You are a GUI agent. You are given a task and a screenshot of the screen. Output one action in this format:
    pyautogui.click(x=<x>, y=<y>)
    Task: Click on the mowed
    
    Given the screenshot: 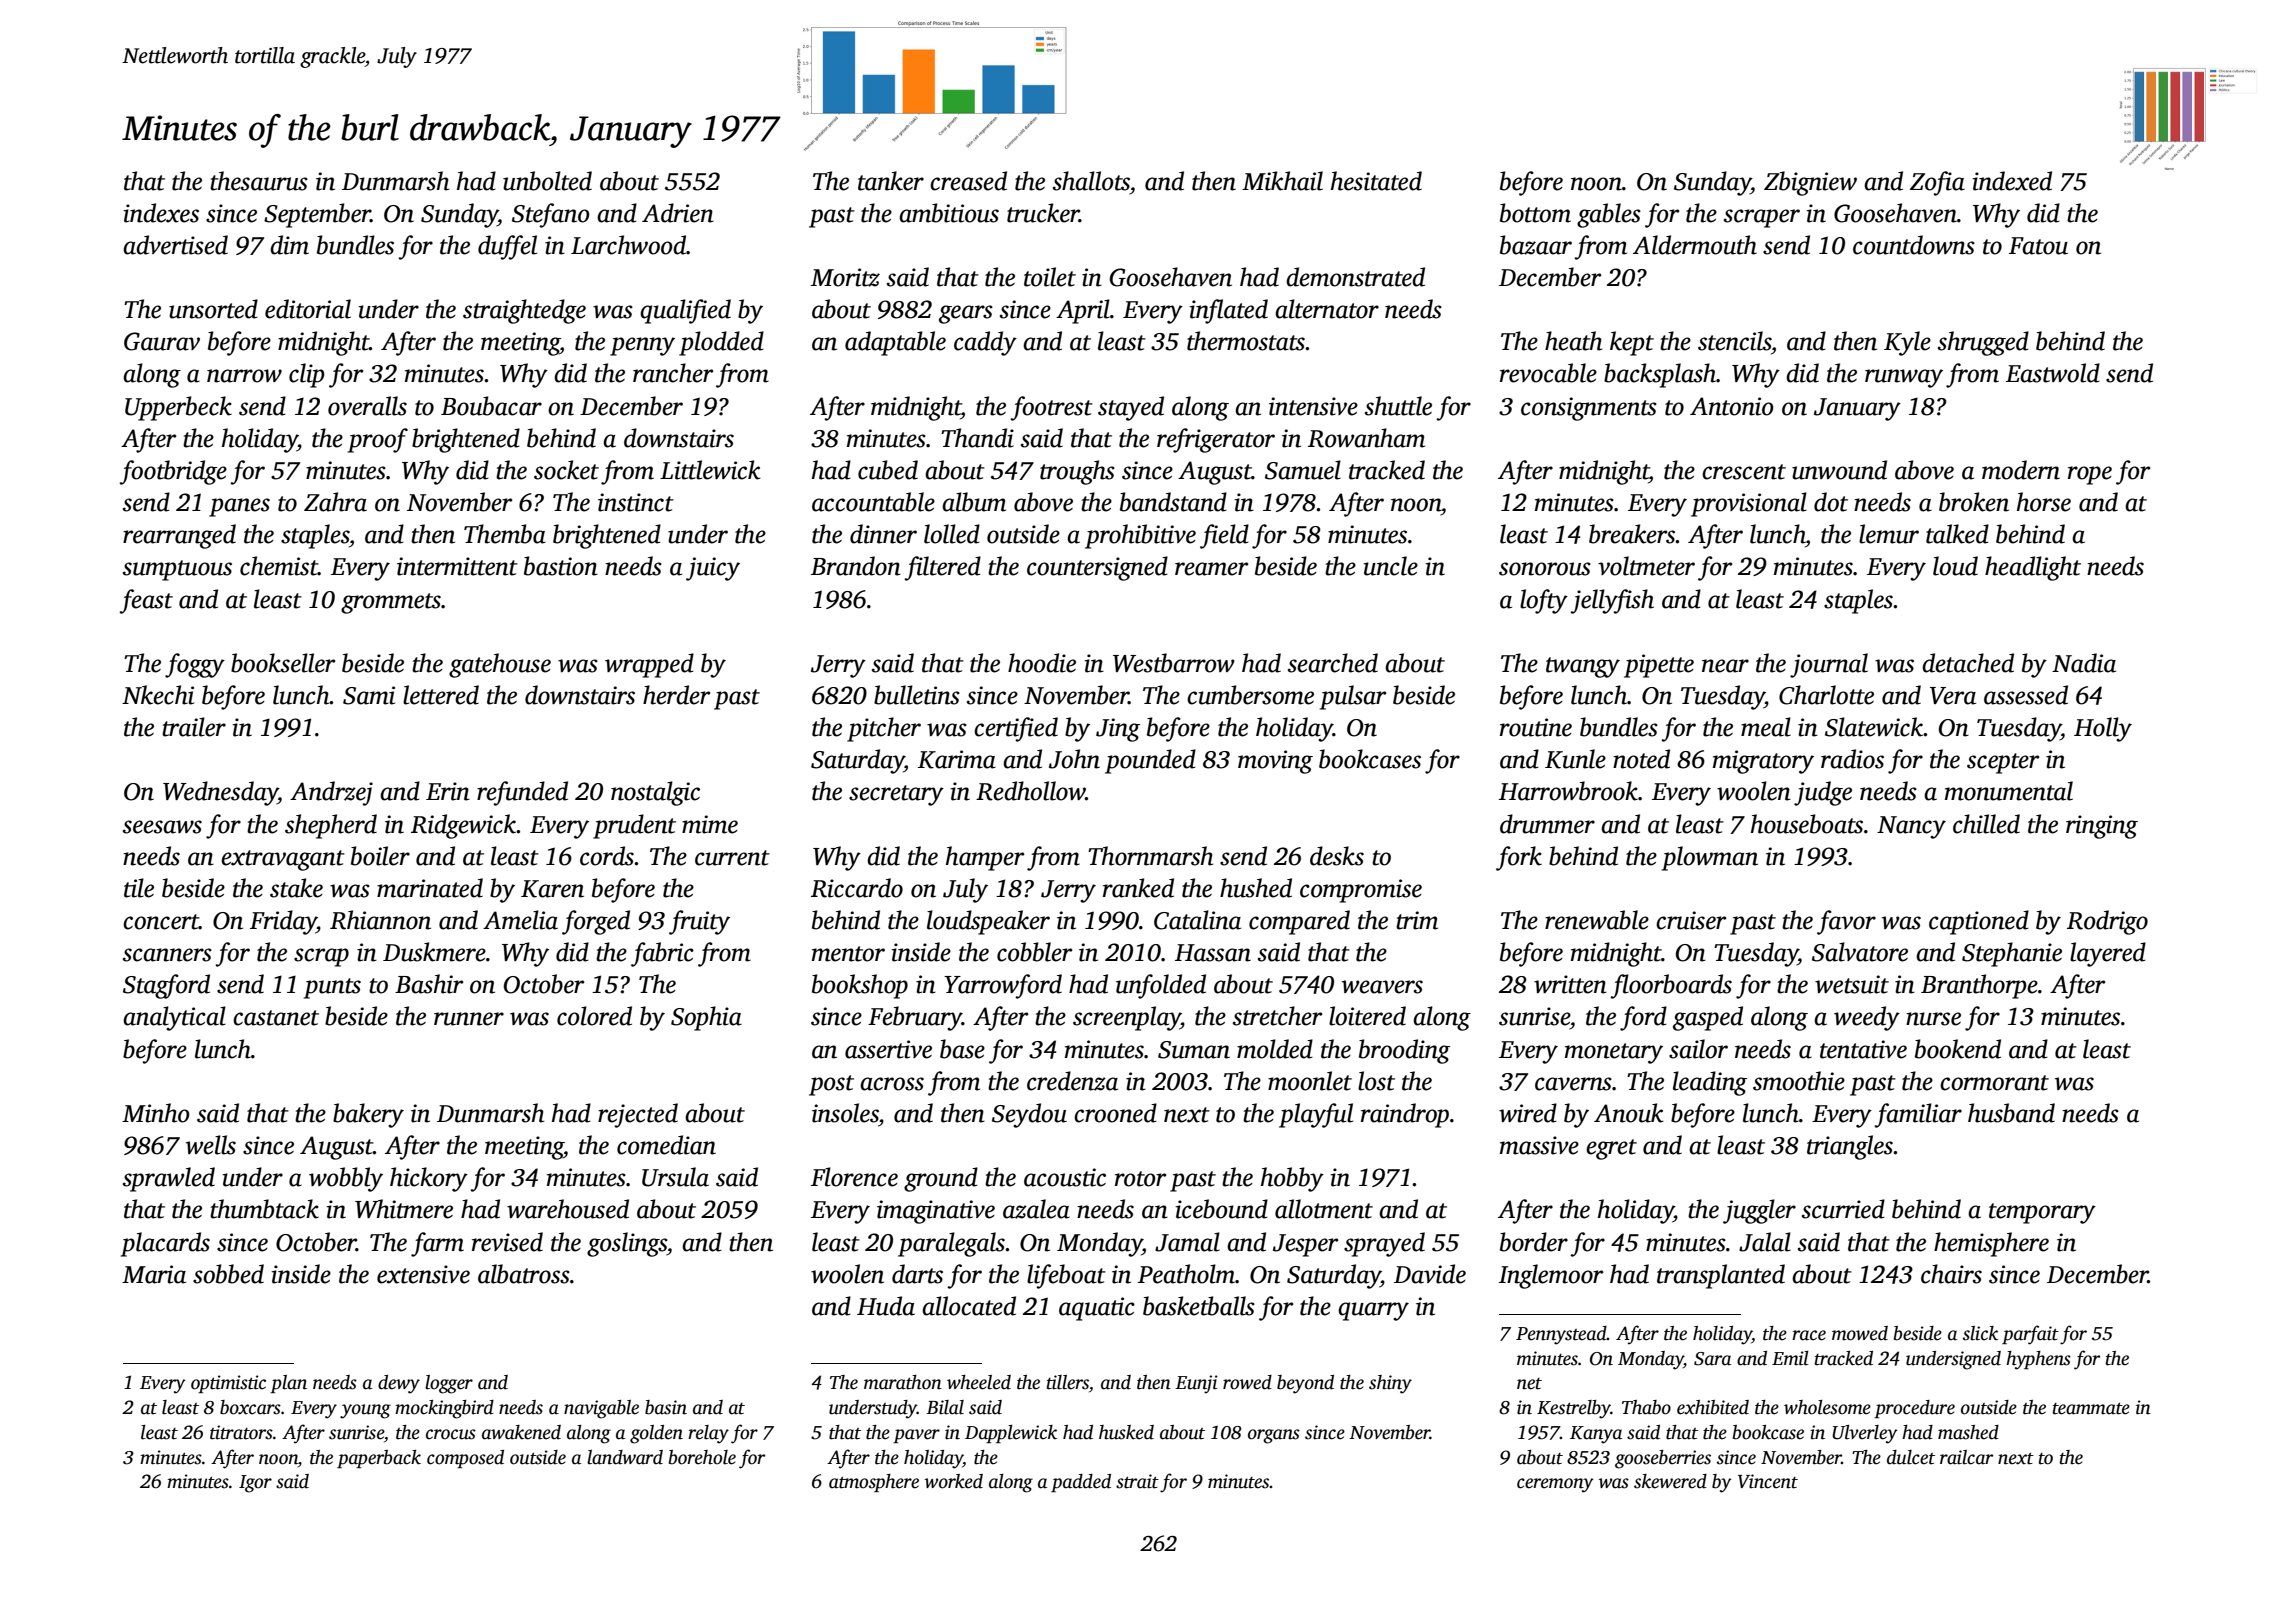 What is the action you would take?
    pyautogui.click(x=1860, y=1333)
